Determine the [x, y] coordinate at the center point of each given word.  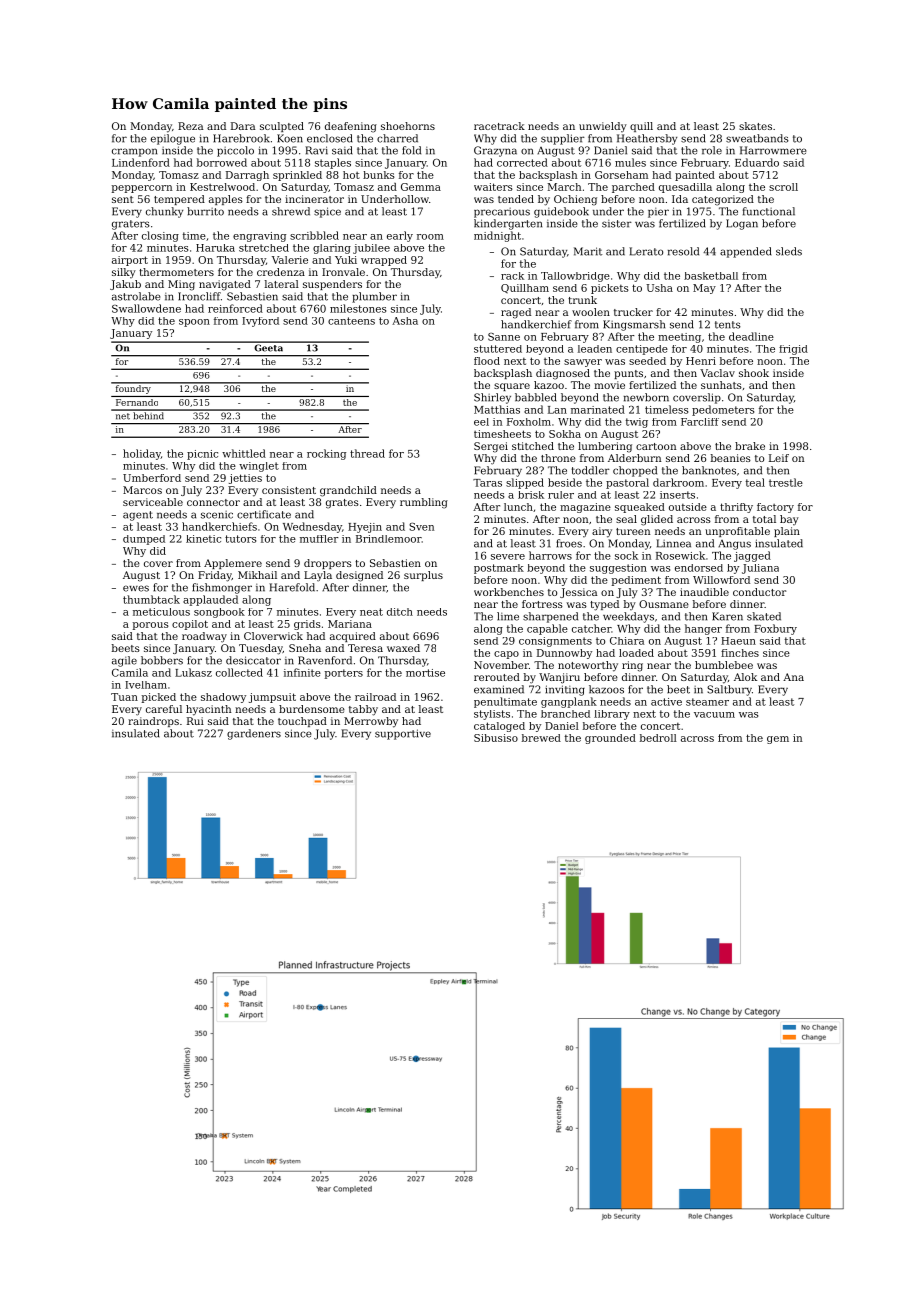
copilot [190, 625]
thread [367, 453]
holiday [142, 454]
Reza [190, 126]
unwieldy [603, 127]
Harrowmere [773, 150]
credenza [281, 272]
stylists [492, 715]
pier [658, 213]
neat [371, 612]
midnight [497, 236]
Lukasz [193, 672]
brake [750, 446]
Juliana [760, 569]
